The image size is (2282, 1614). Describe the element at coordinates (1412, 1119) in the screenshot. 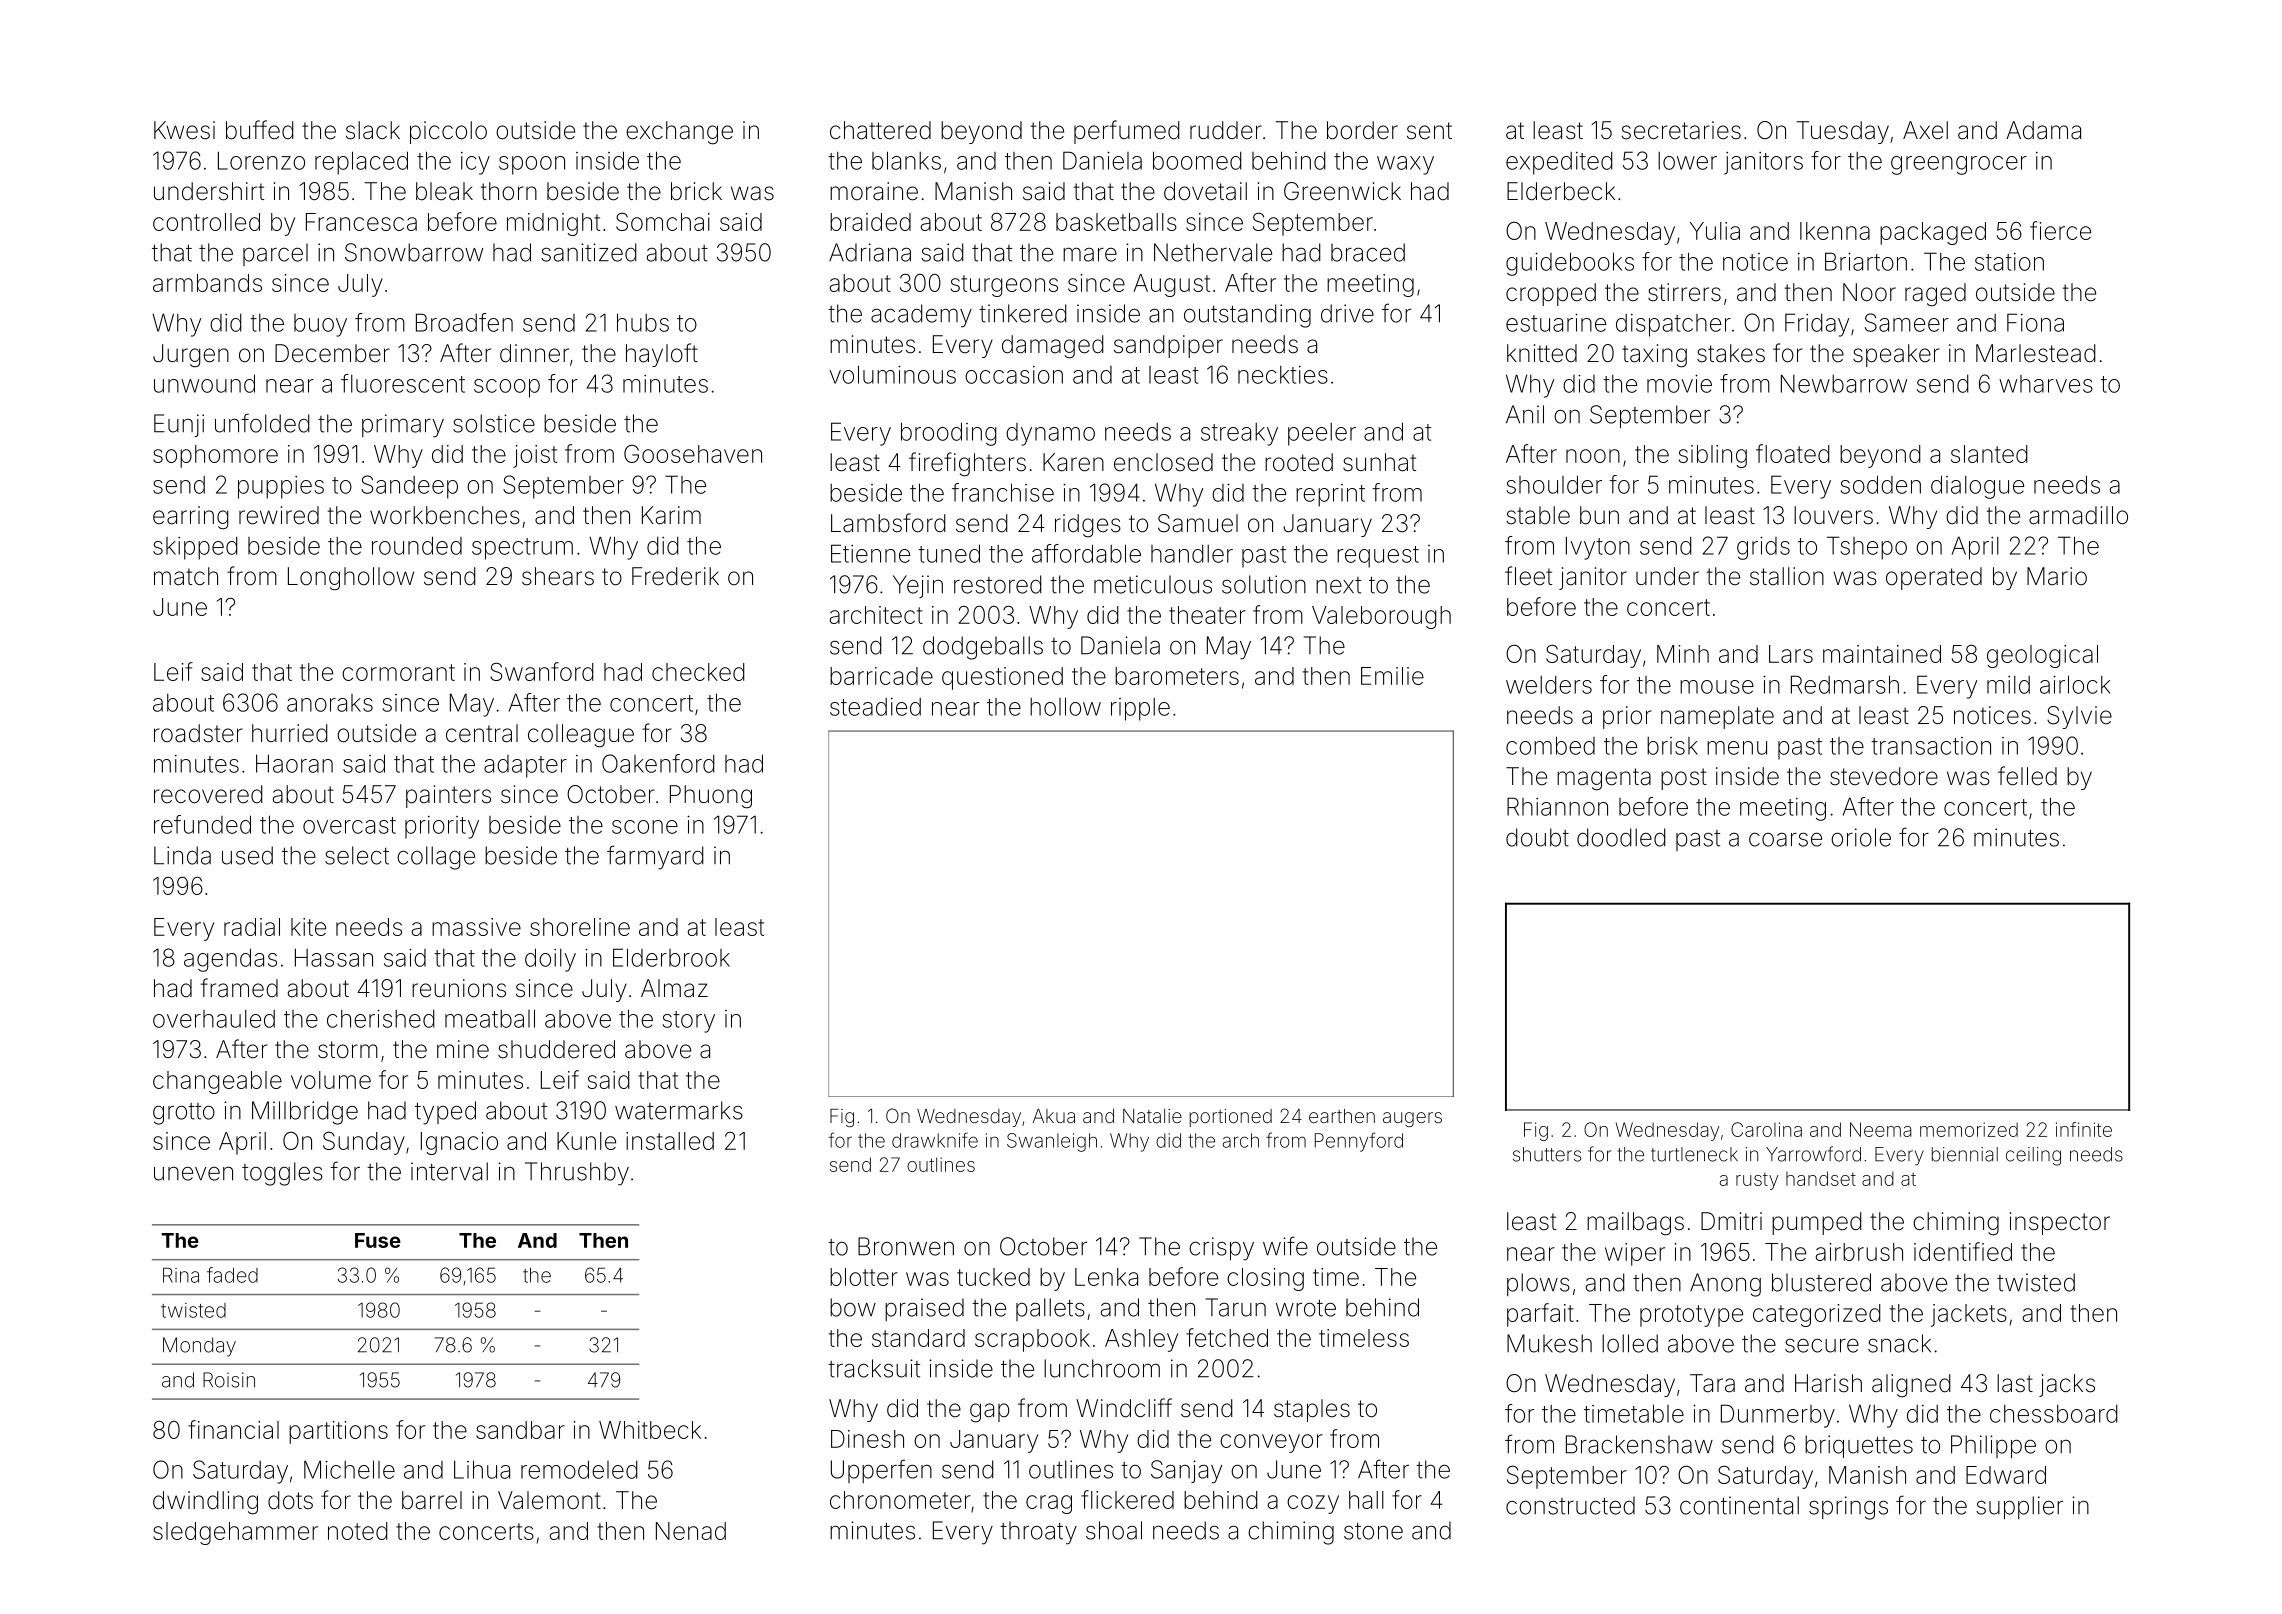

I see `augers` at that location.
